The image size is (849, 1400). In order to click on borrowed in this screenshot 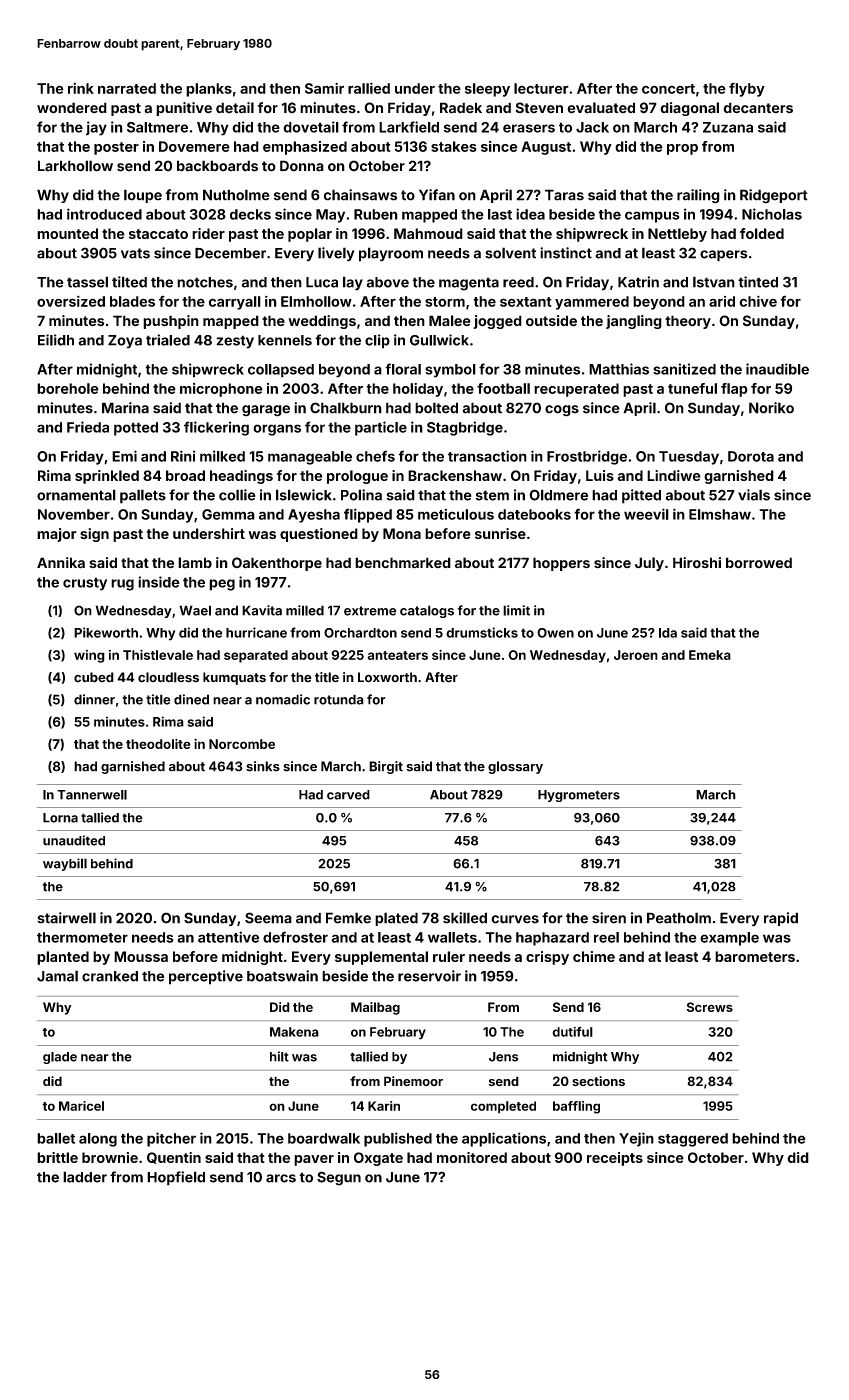, I will do `click(759, 563)`.
